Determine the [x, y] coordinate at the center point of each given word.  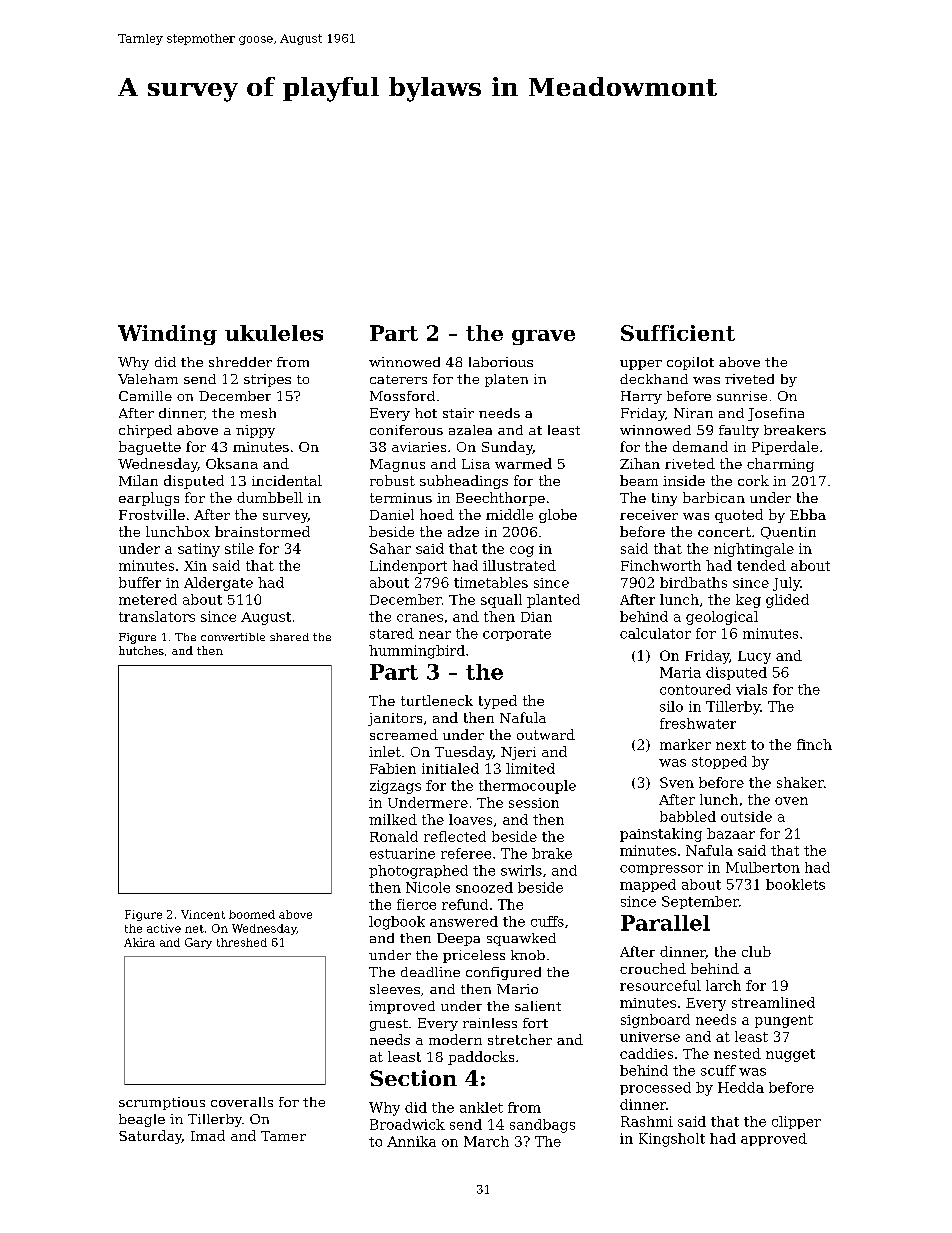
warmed [523, 463]
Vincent [203, 914]
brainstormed [262, 531]
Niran [693, 413]
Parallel [665, 923]
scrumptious [162, 1103]
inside [684, 480]
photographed [418, 872]
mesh [258, 413]
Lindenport [408, 567]
